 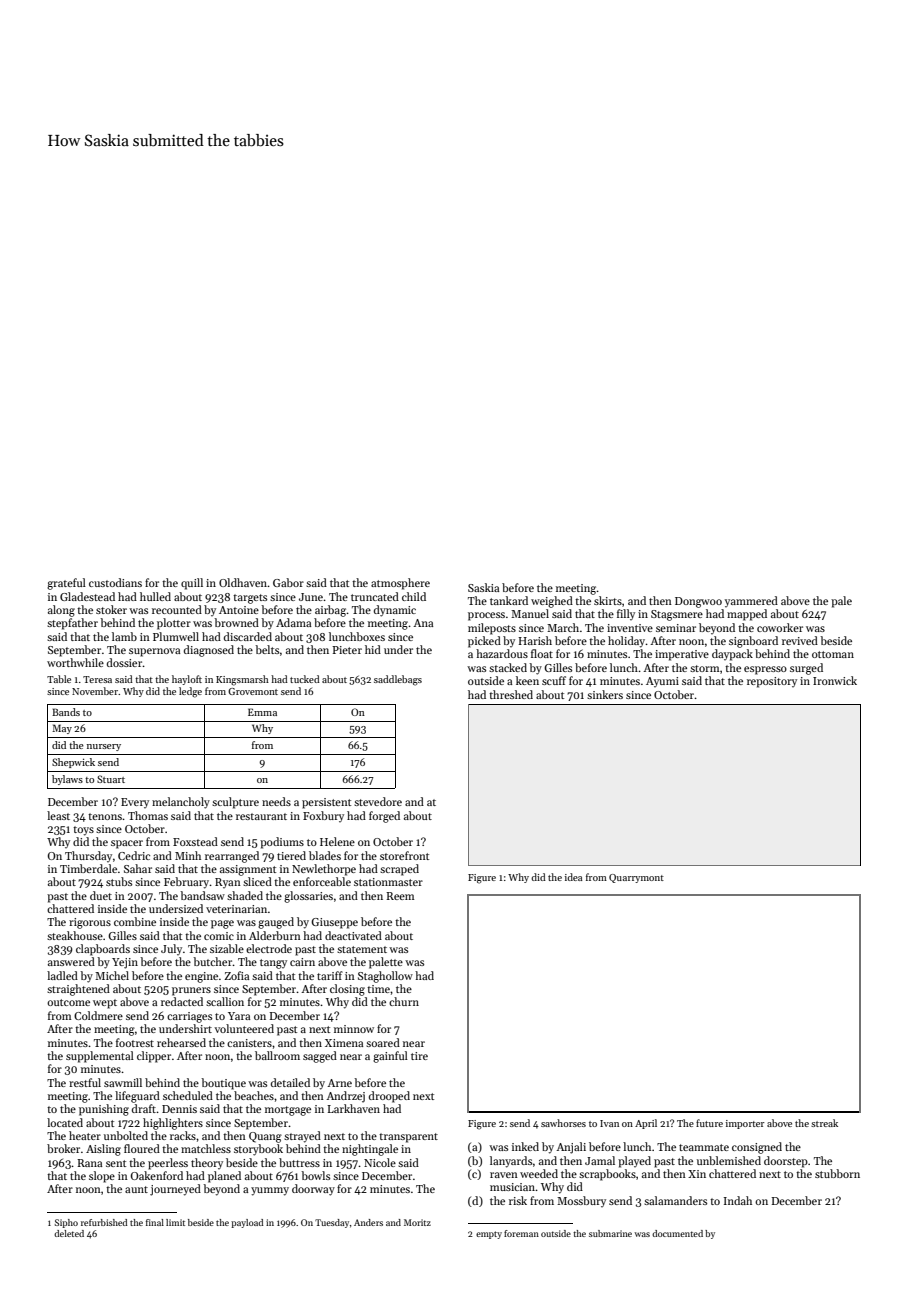 I want to click on Sipho, so click(x=66, y=1223).
